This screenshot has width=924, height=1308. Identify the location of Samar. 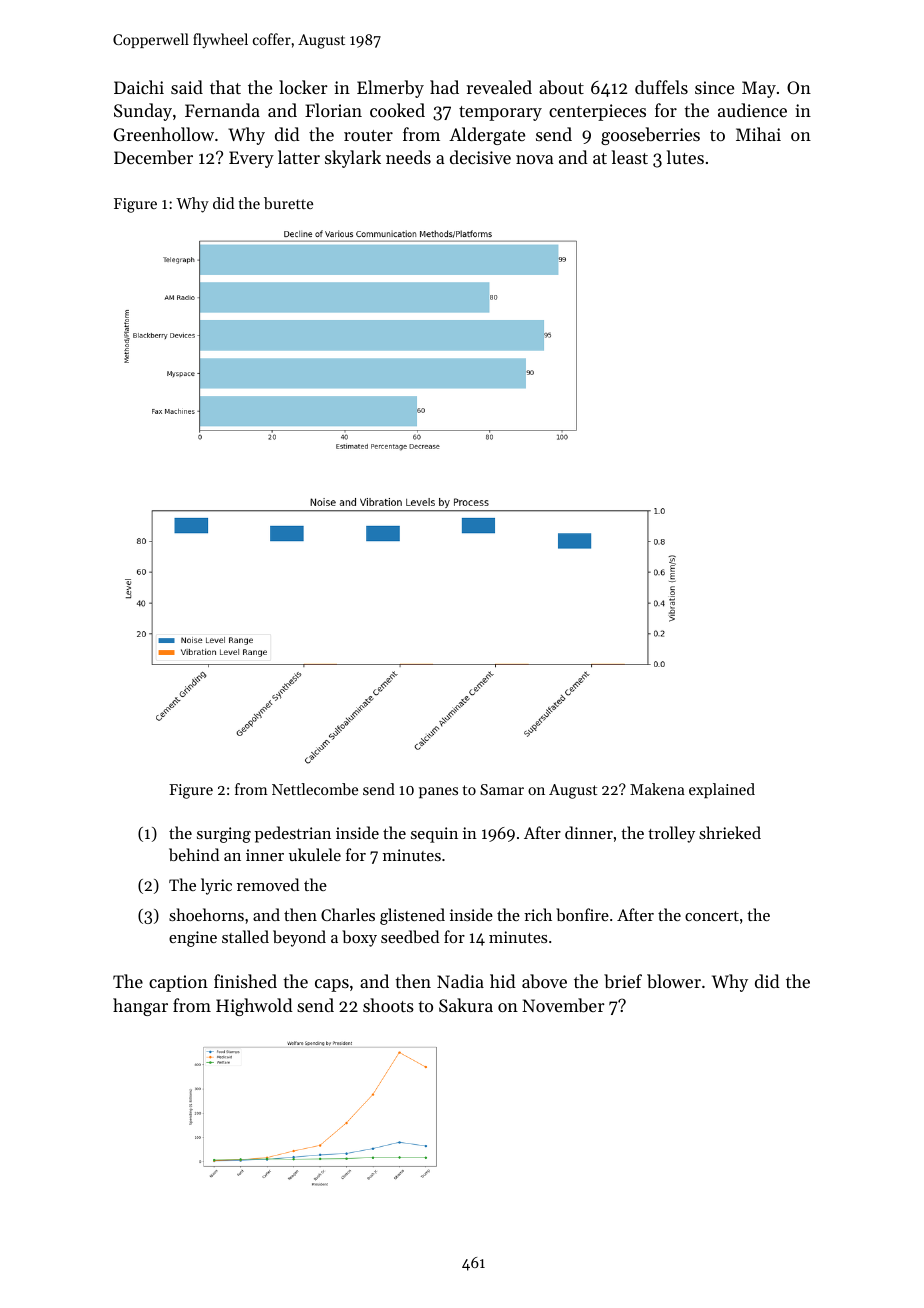
(502, 789).
